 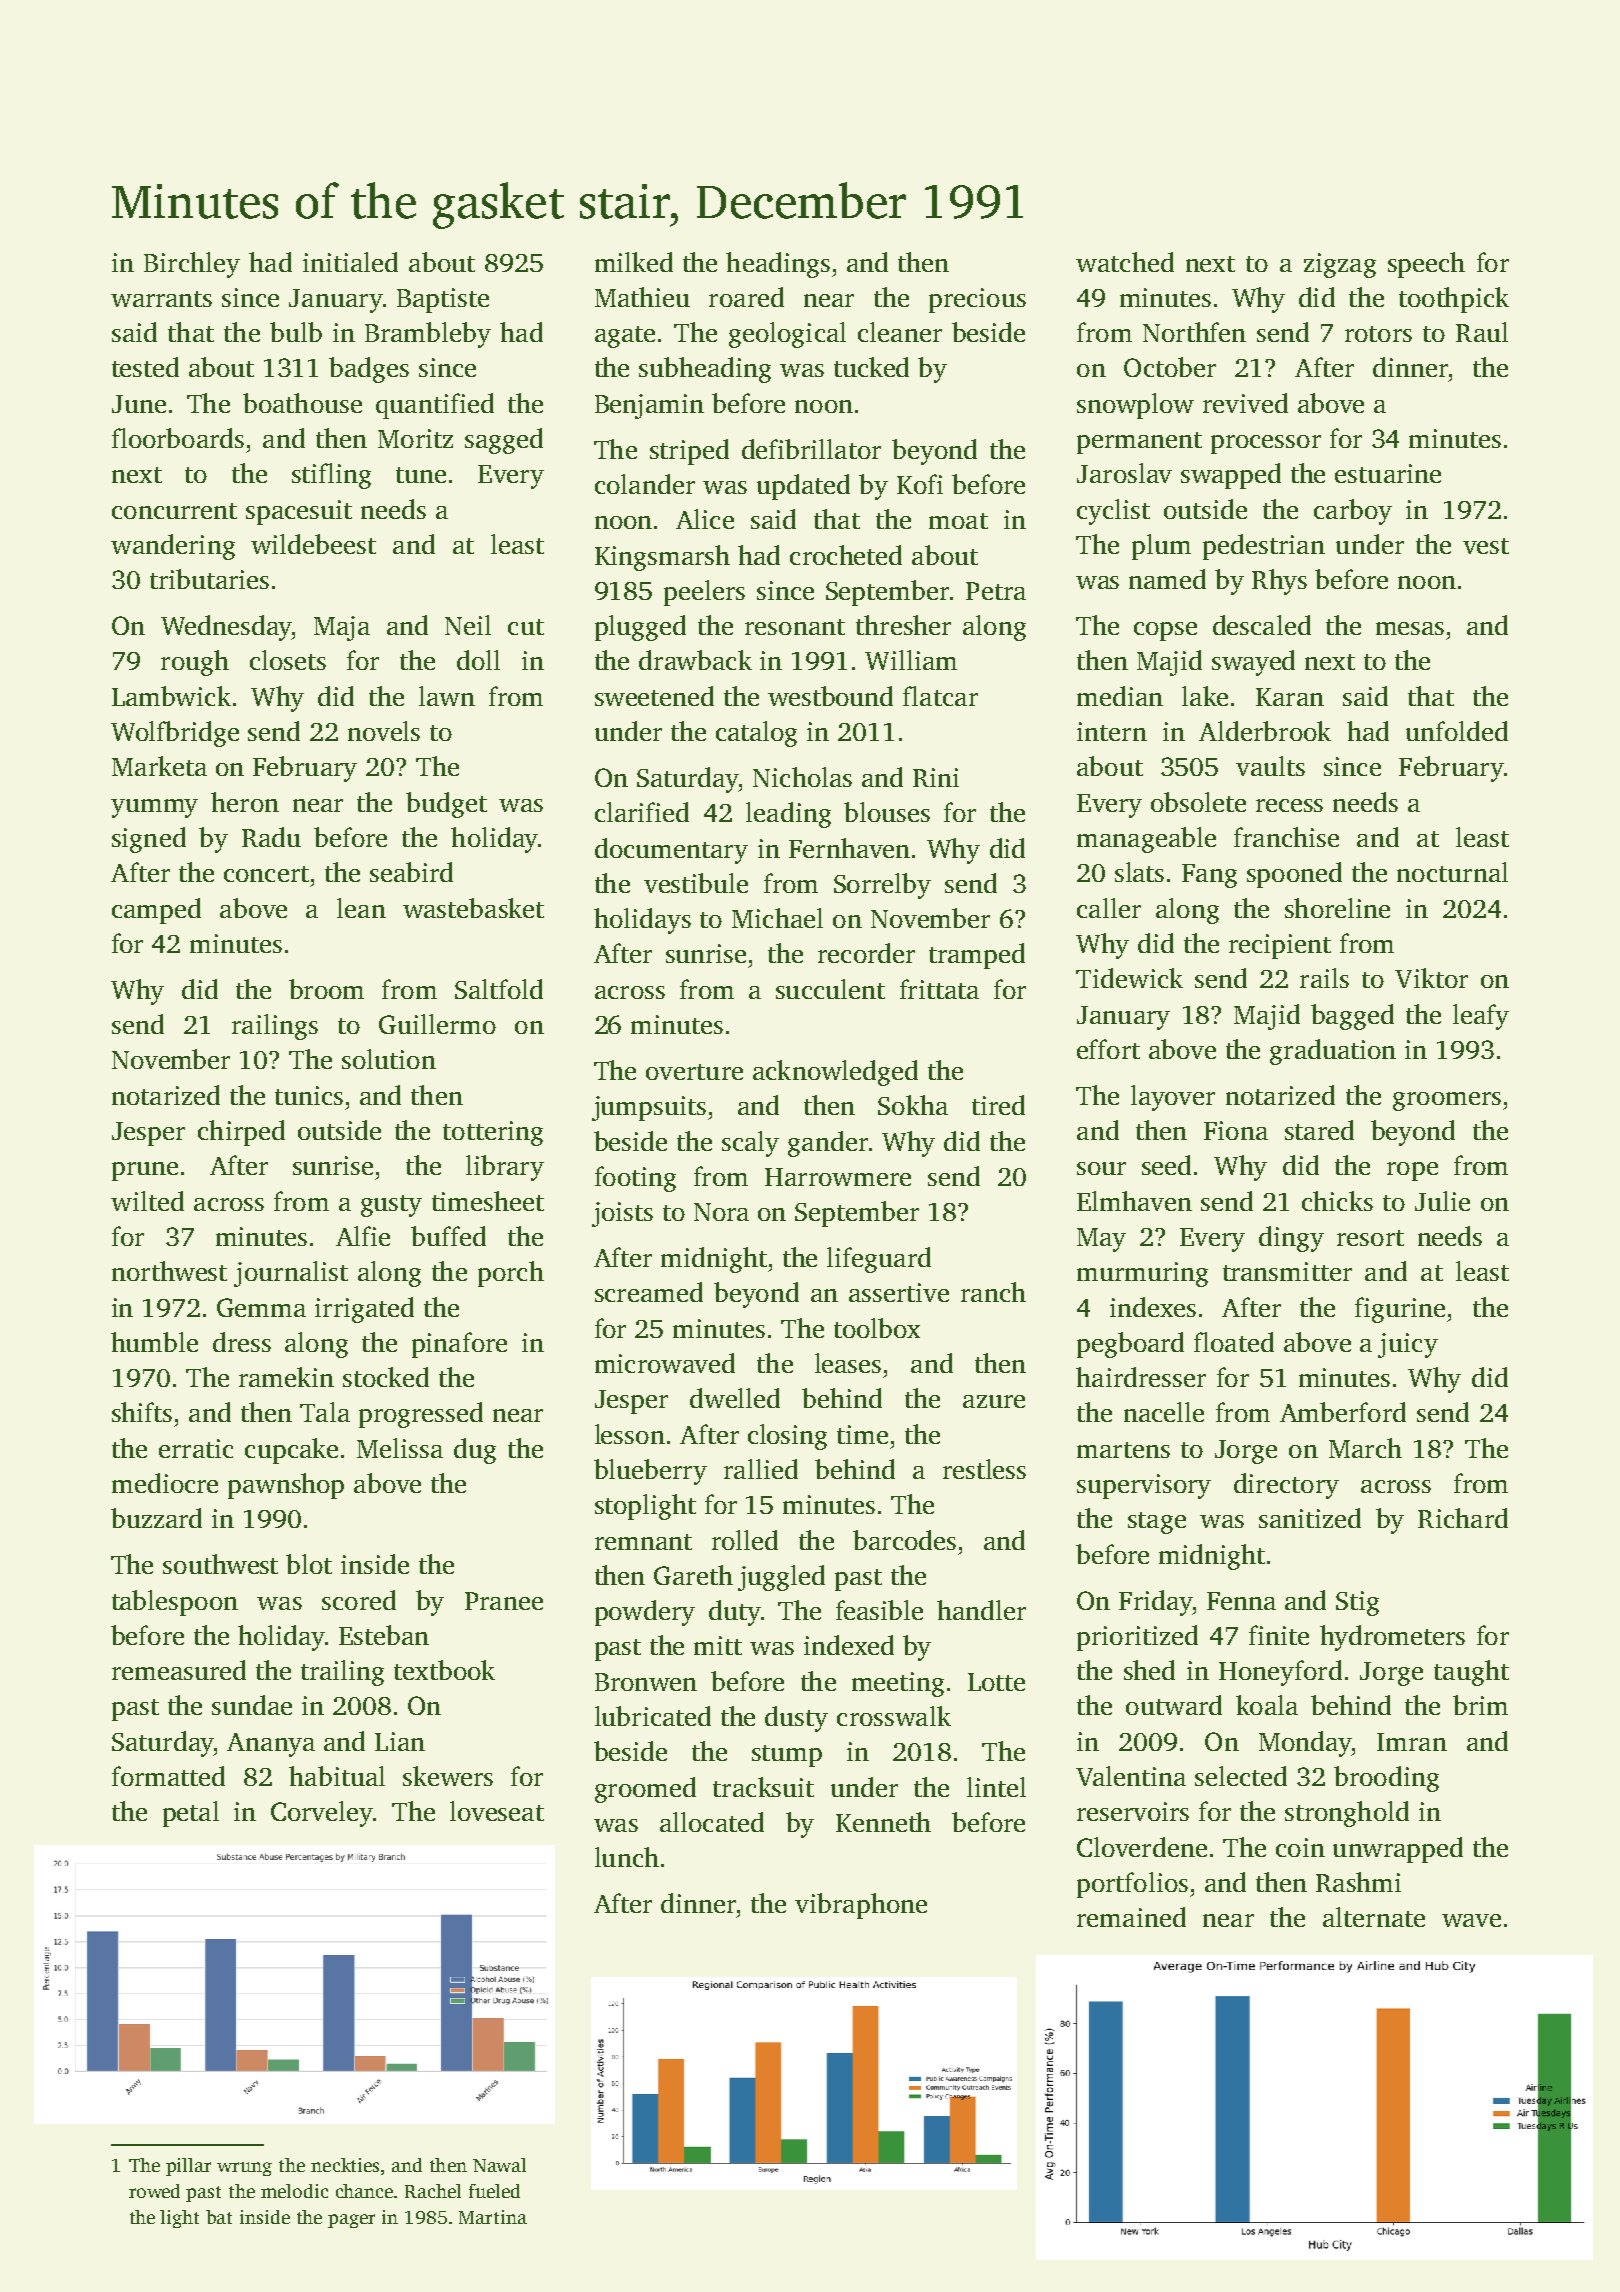 What do you see at coordinates (342, 1673) in the document?
I see `trailing` at bounding box center [342, 1673].
